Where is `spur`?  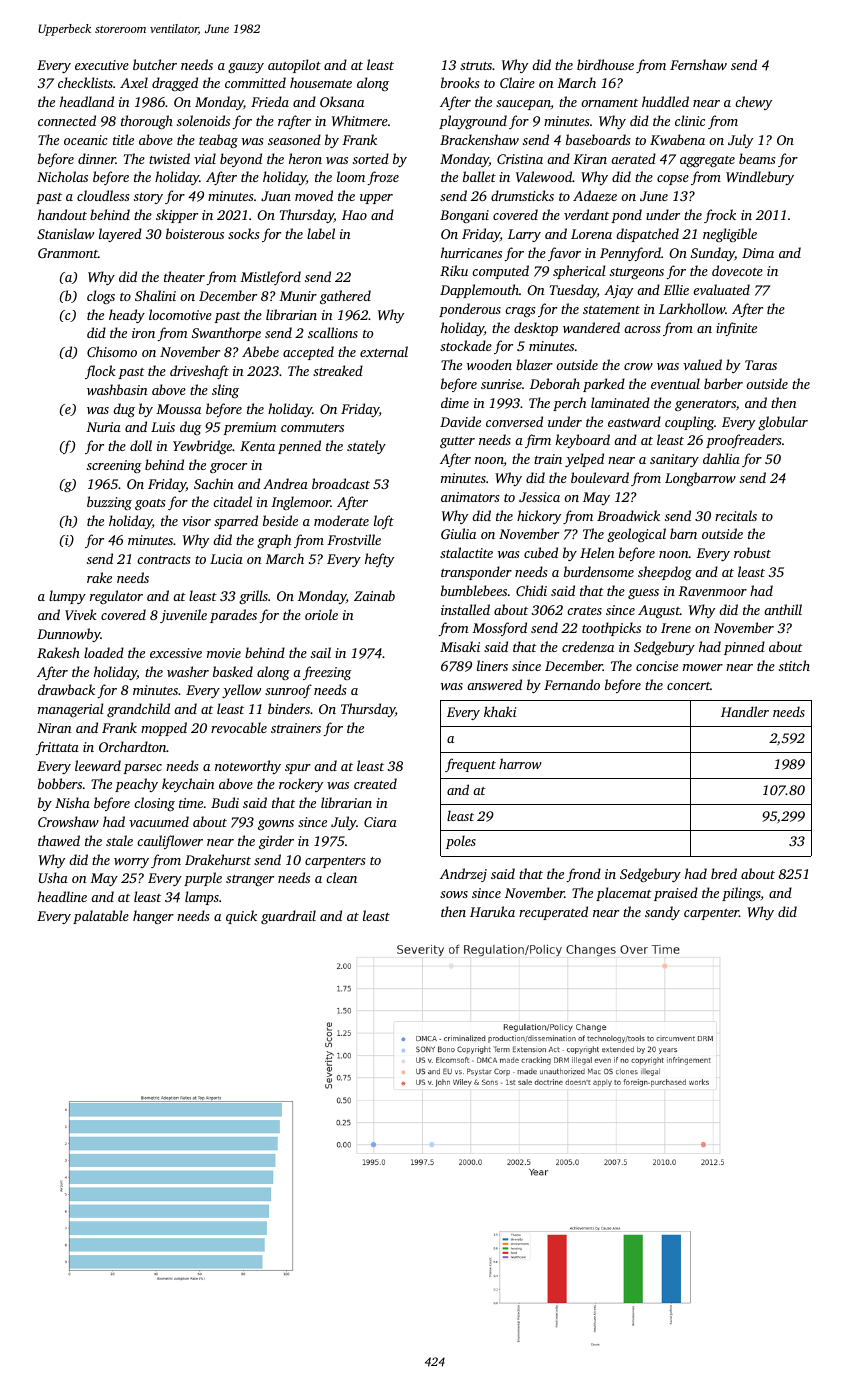 spur is located at coordinates (298, 769).
